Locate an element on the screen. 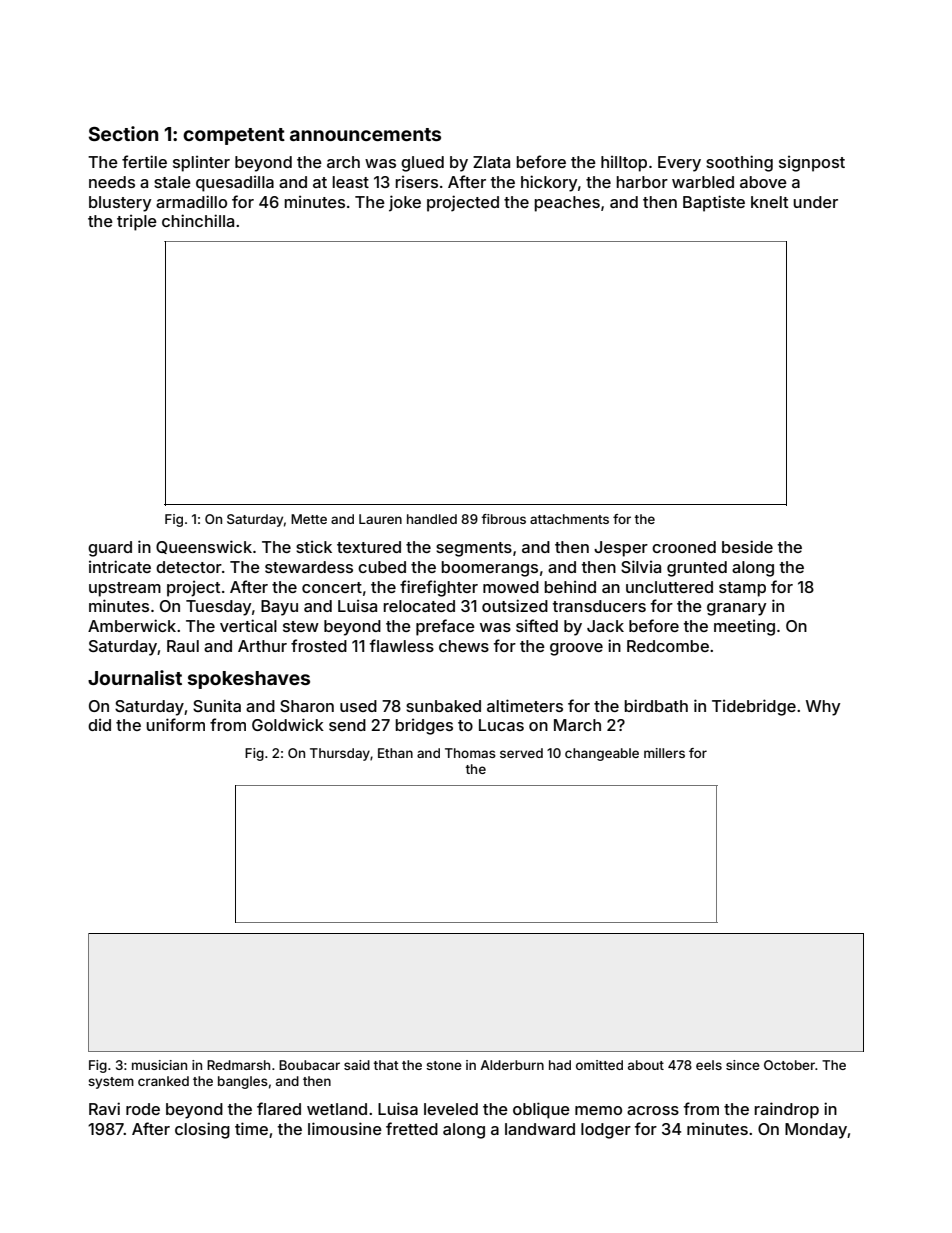 Image resolution: width=952 pixels, height=1233 pixels. Mette is located at coordinates (309, 519).
